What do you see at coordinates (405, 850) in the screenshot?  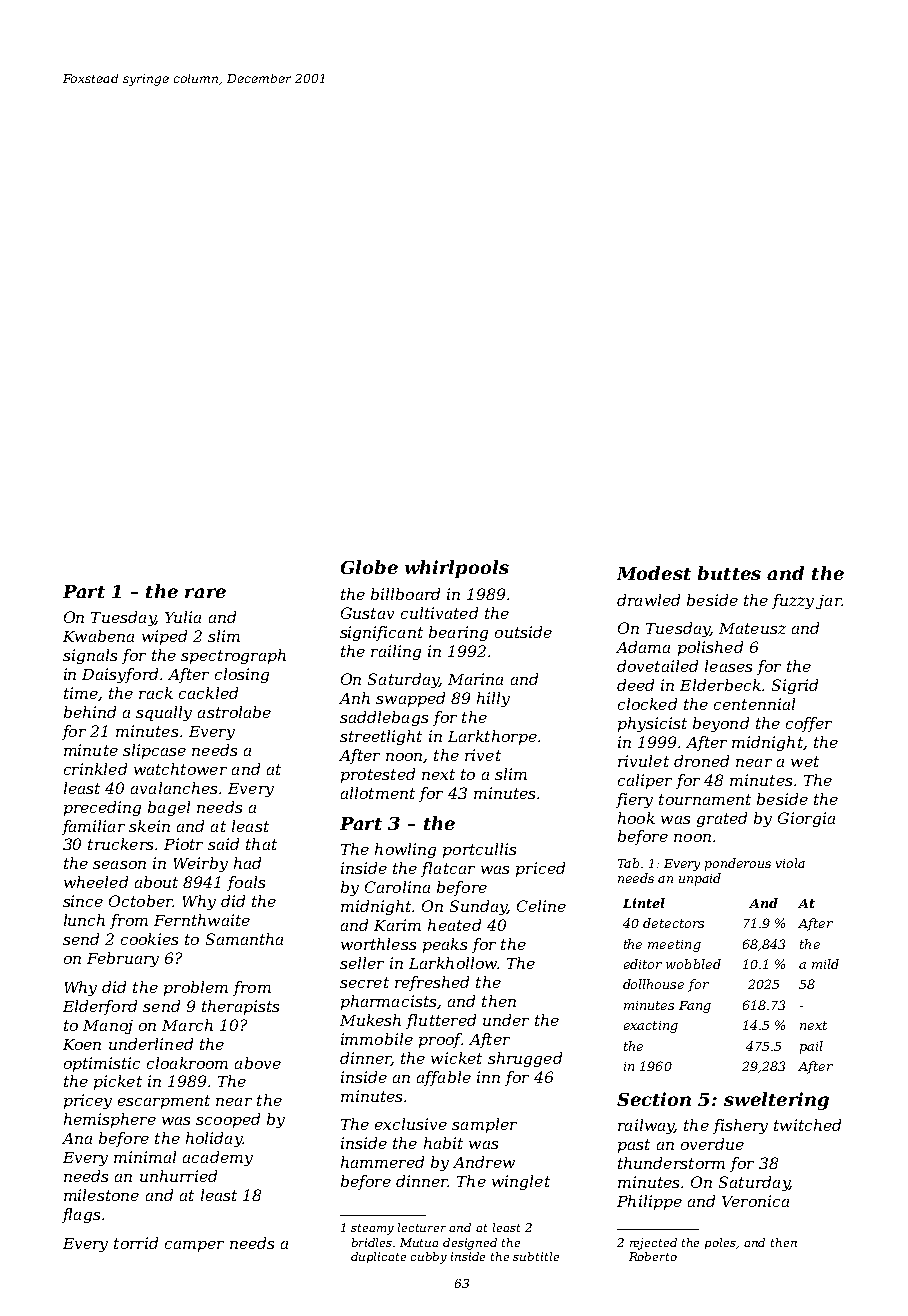 I see `howling` at bounding box center [405, 850].
